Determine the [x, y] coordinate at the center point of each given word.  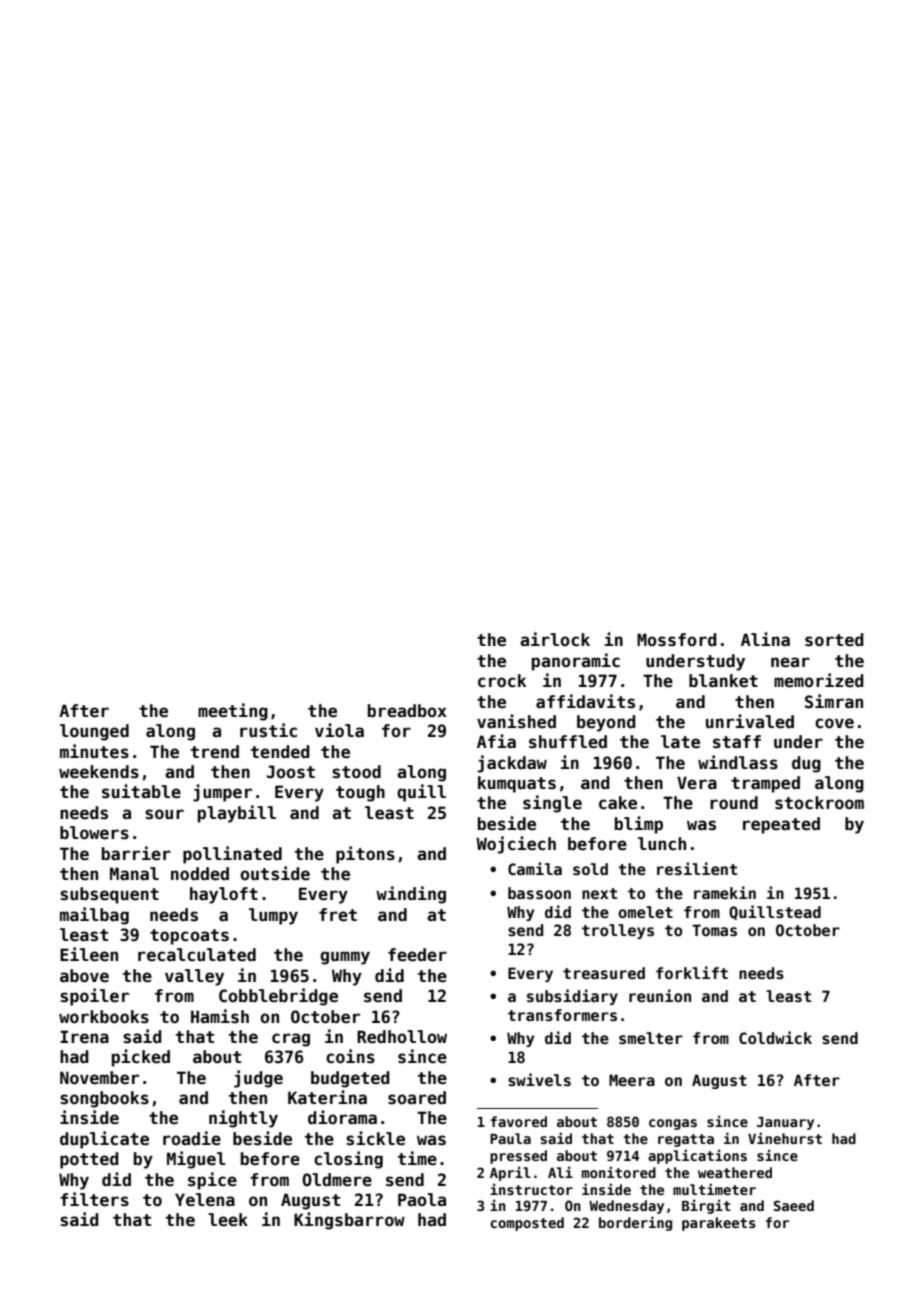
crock [502, 681]
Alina [765, 639]
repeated [781, 825]
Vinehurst [785, 1138]
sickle [375, 1138]
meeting [233, 712]
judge [258, 1079]
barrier [136, 853]
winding [411, 895]
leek [228, 1220]
